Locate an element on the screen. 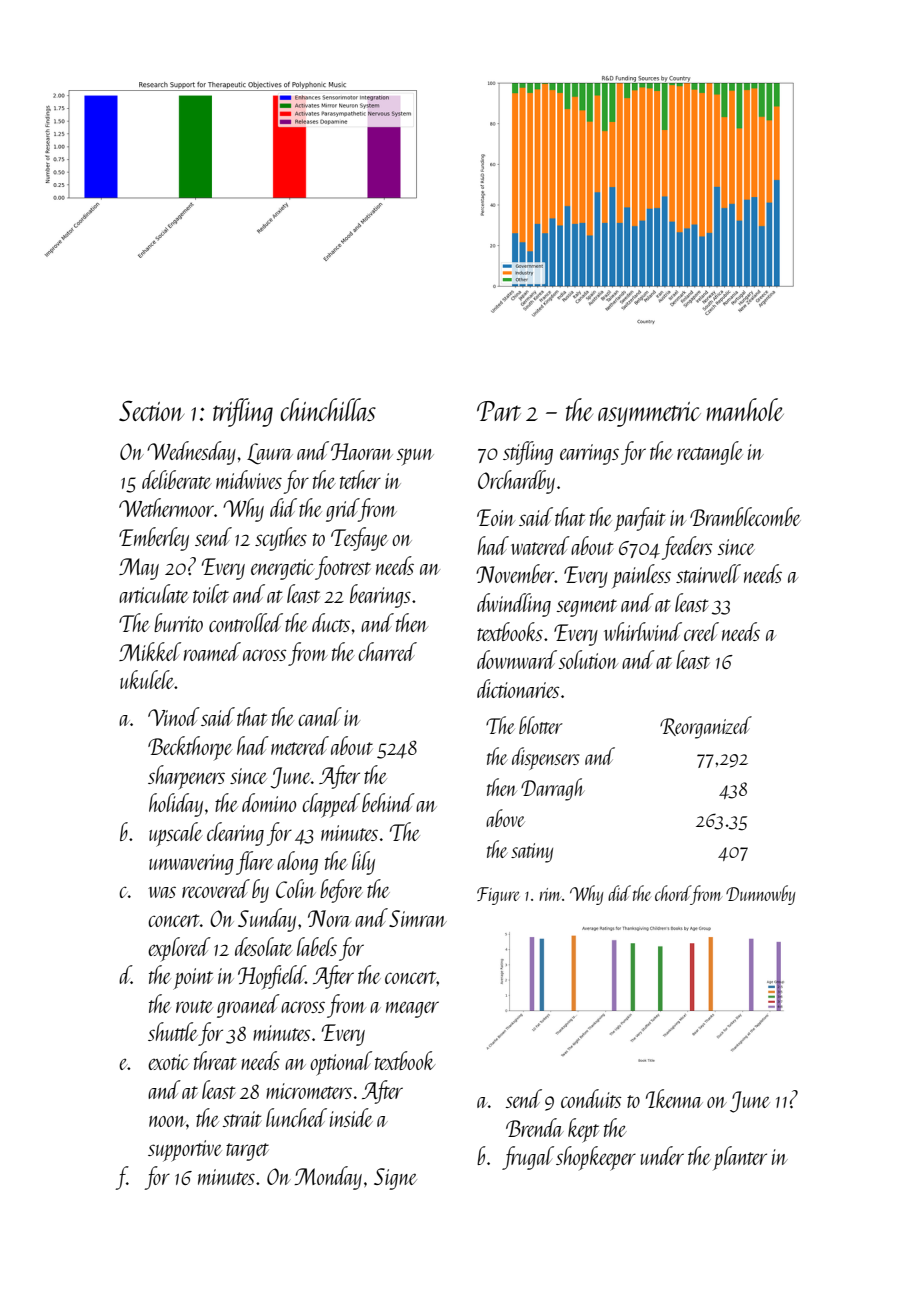 The width and height of the screenshot is (924, 1311). manhole is located at coordinates (745, 409).
